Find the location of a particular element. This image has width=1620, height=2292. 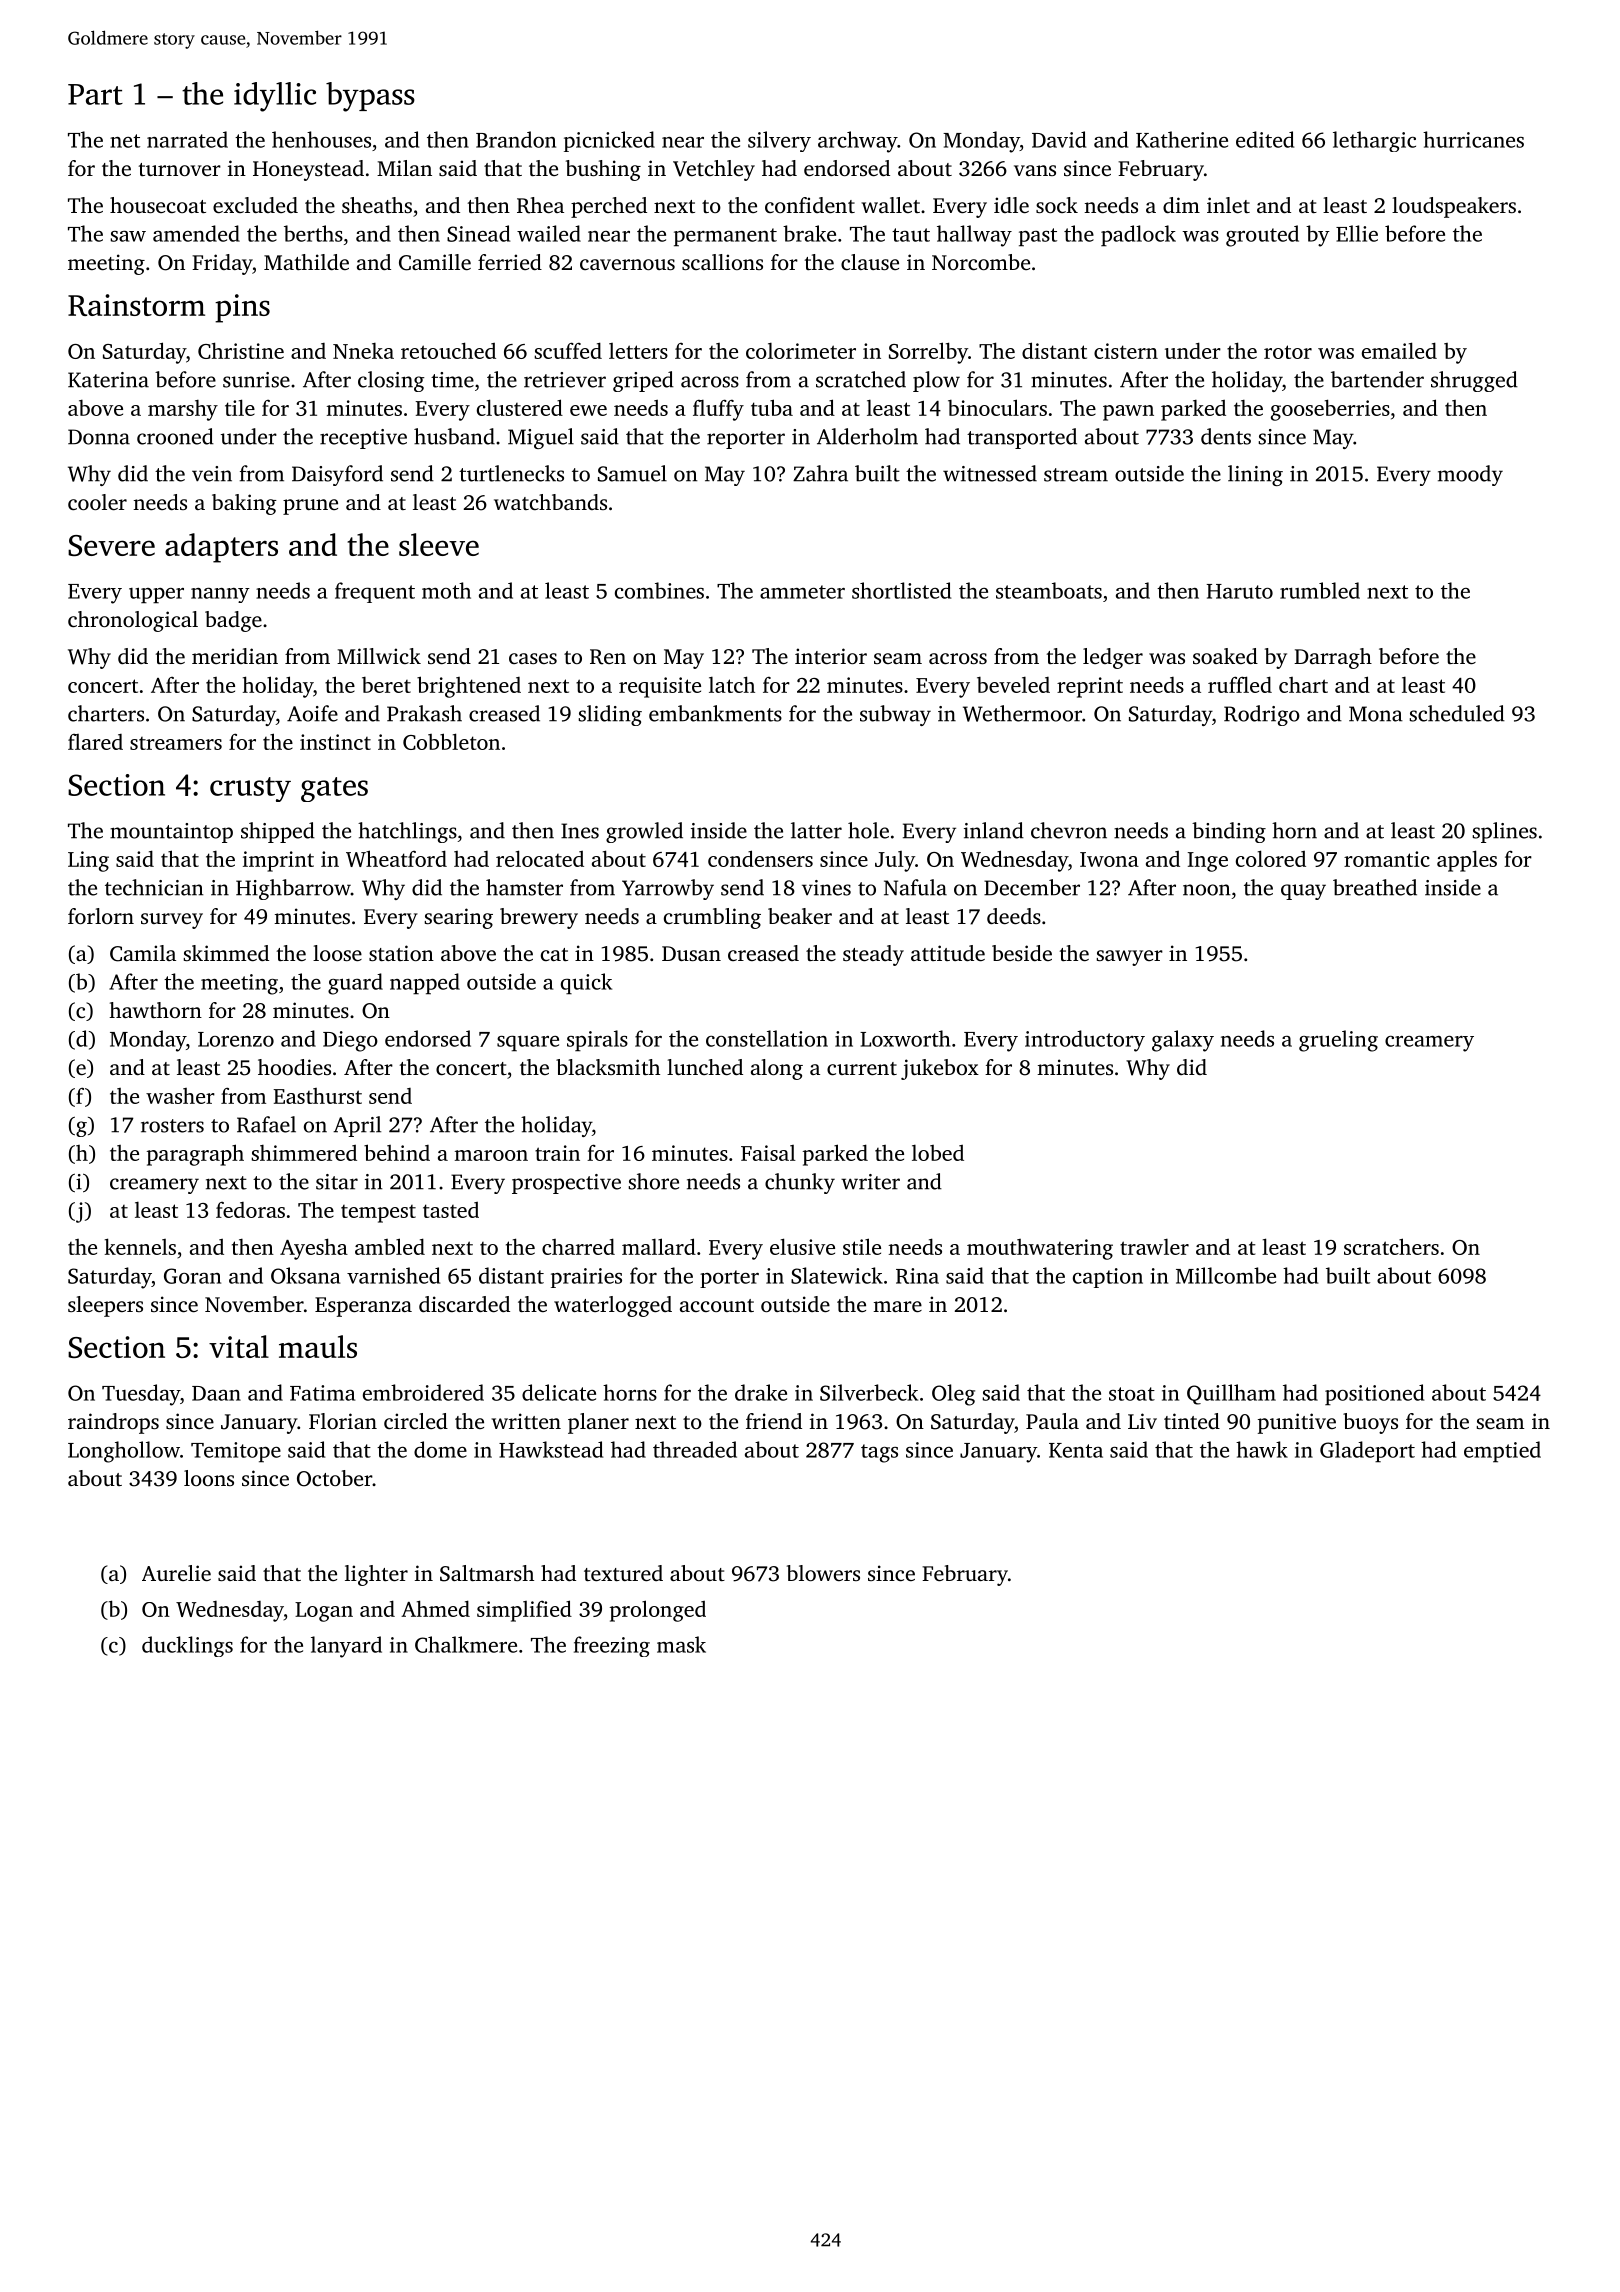

Kenta is located at coordinates (1076, 1450).
